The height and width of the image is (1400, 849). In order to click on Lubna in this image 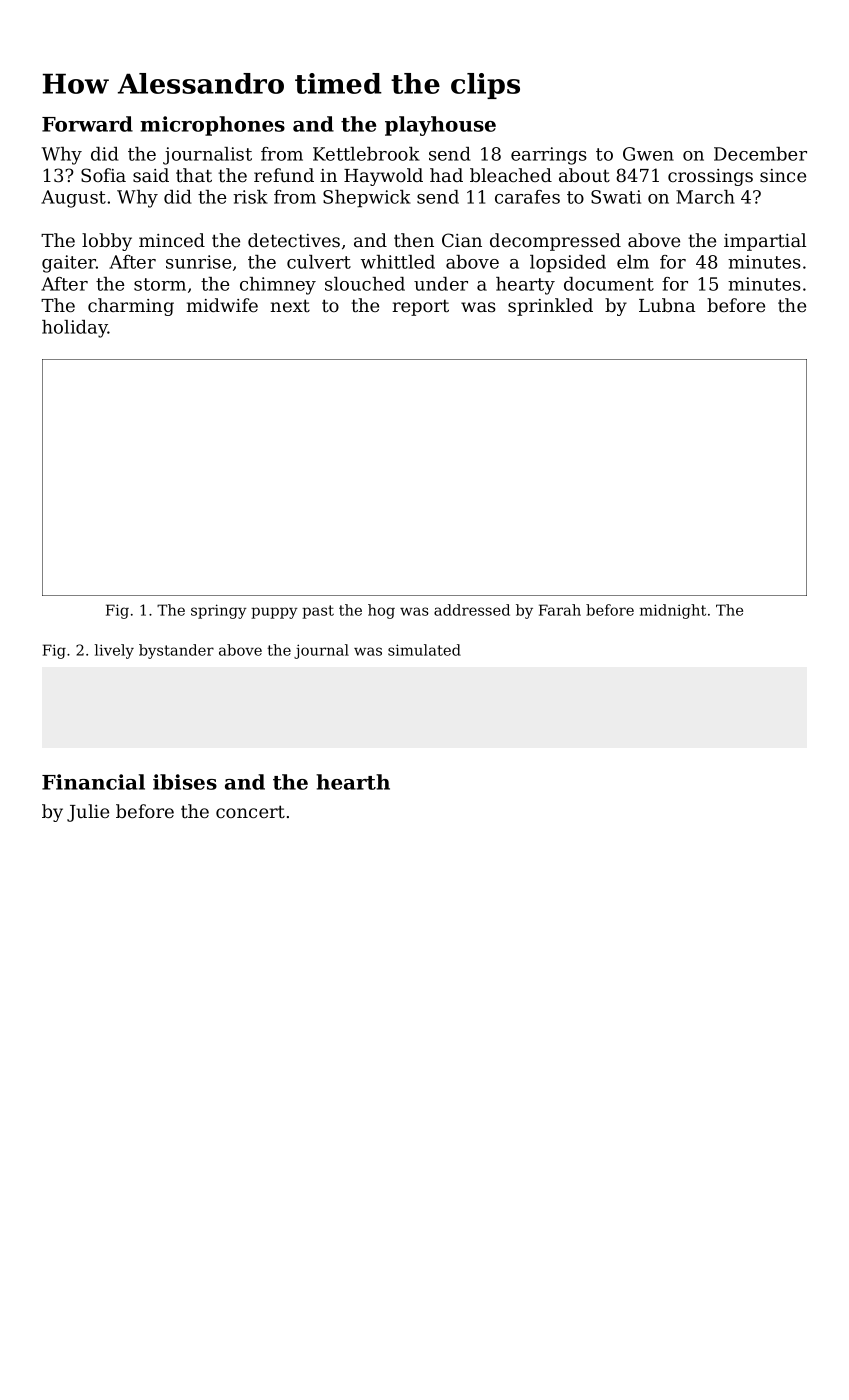, I will do `click(667, 305)`.
